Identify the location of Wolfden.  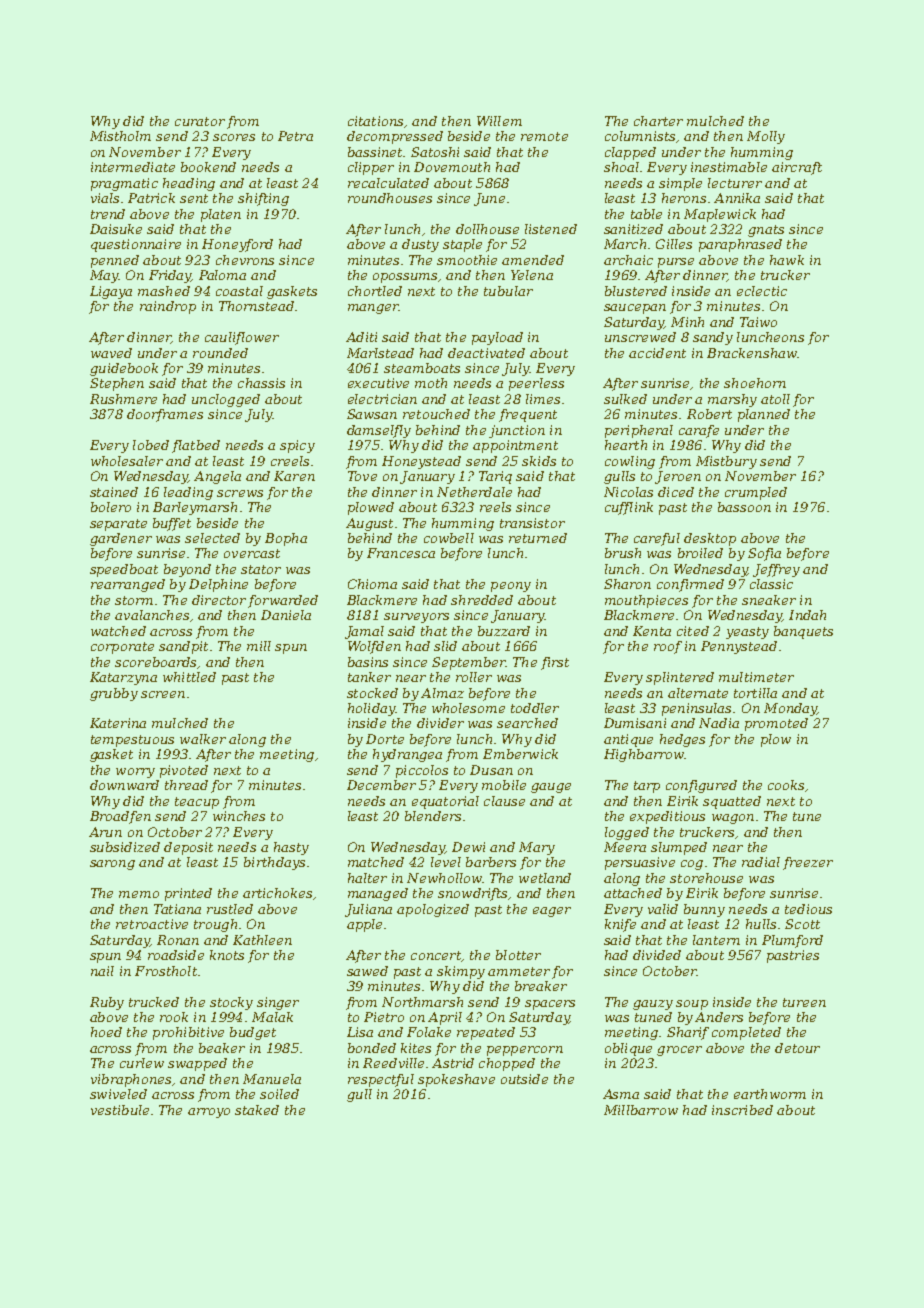
(374, 647).
